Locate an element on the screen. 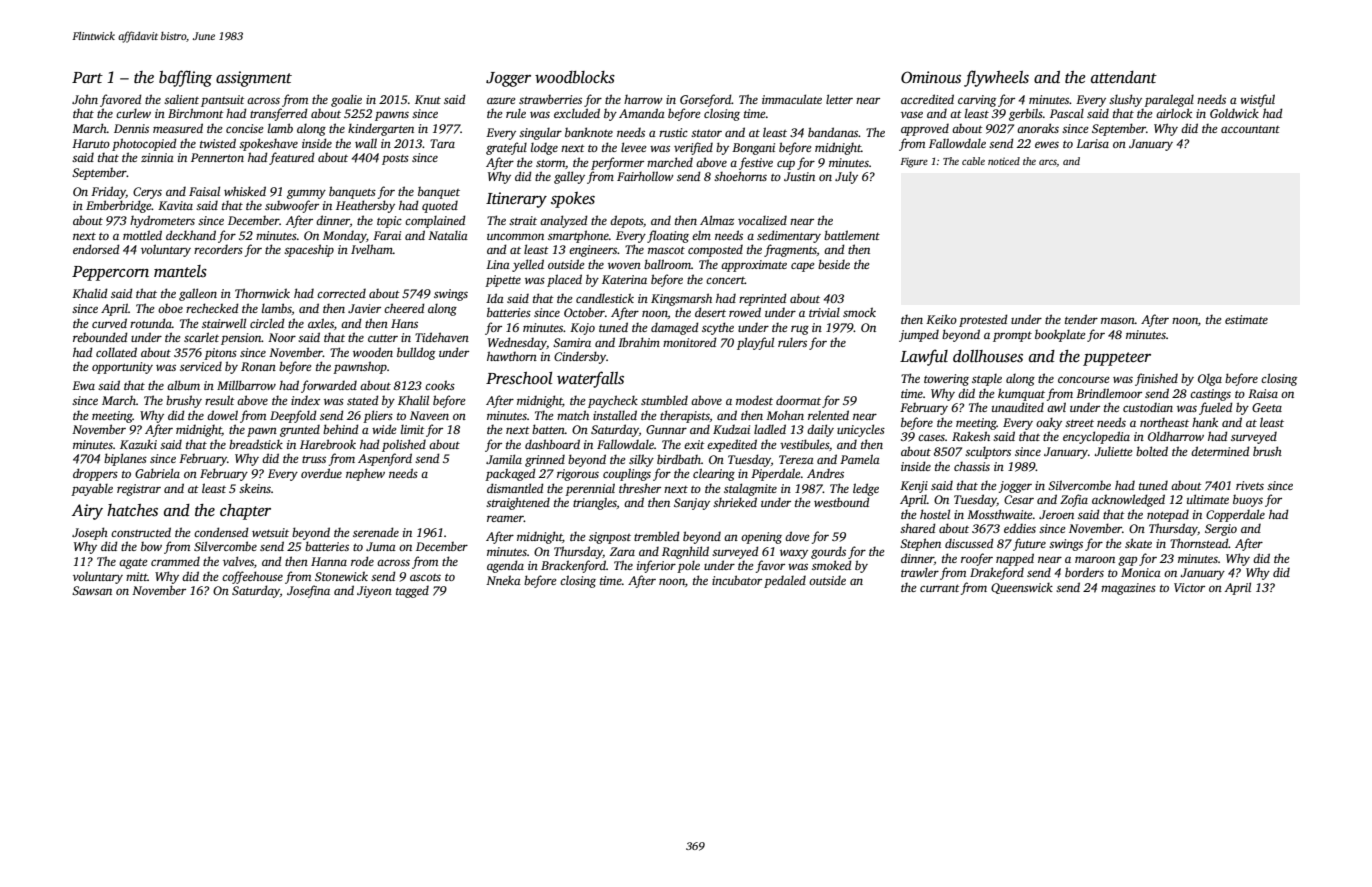  Almaz is located at coordinates (717, 220).
